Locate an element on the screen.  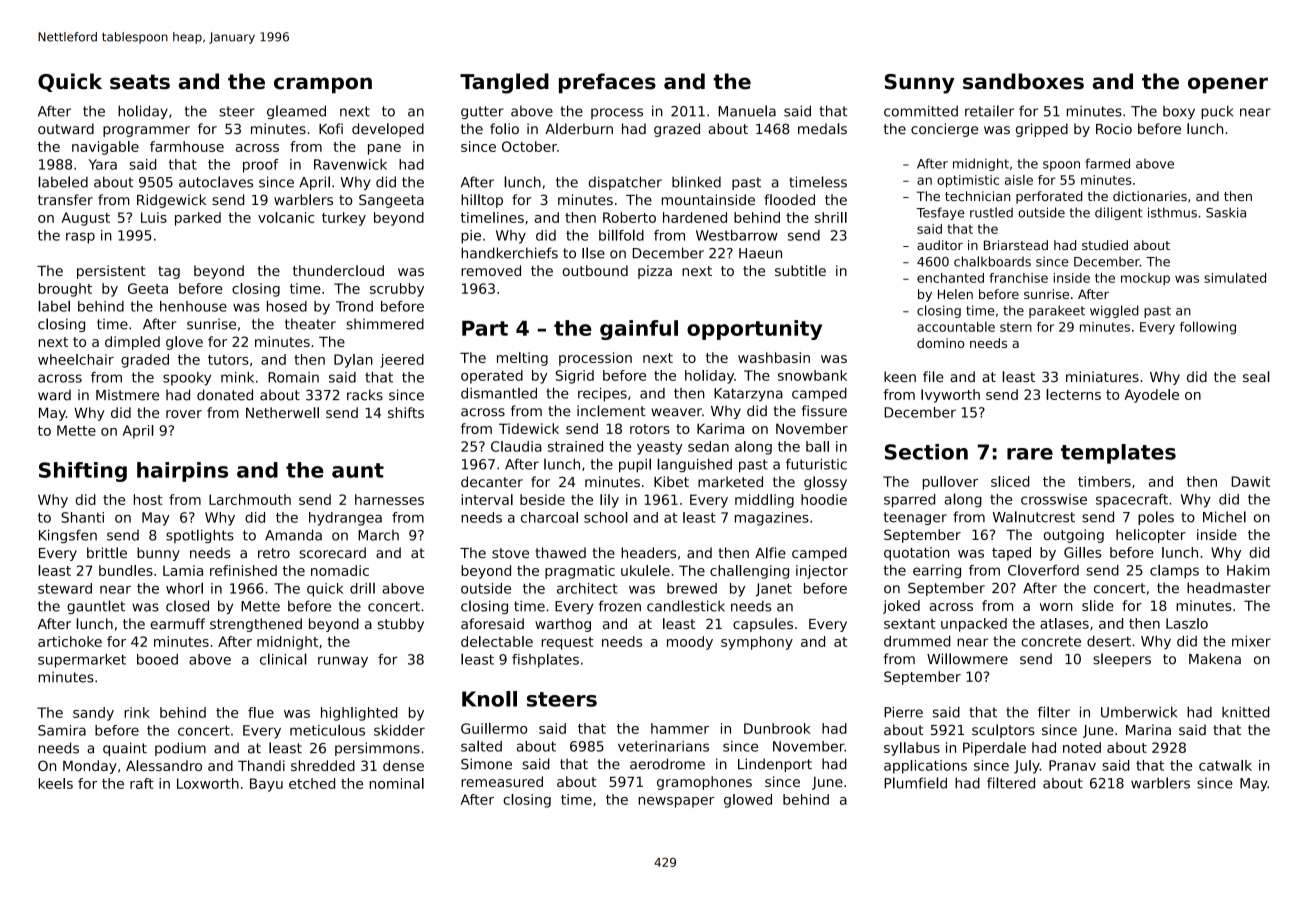
Netherwell is located at coordinates (282, 412).
